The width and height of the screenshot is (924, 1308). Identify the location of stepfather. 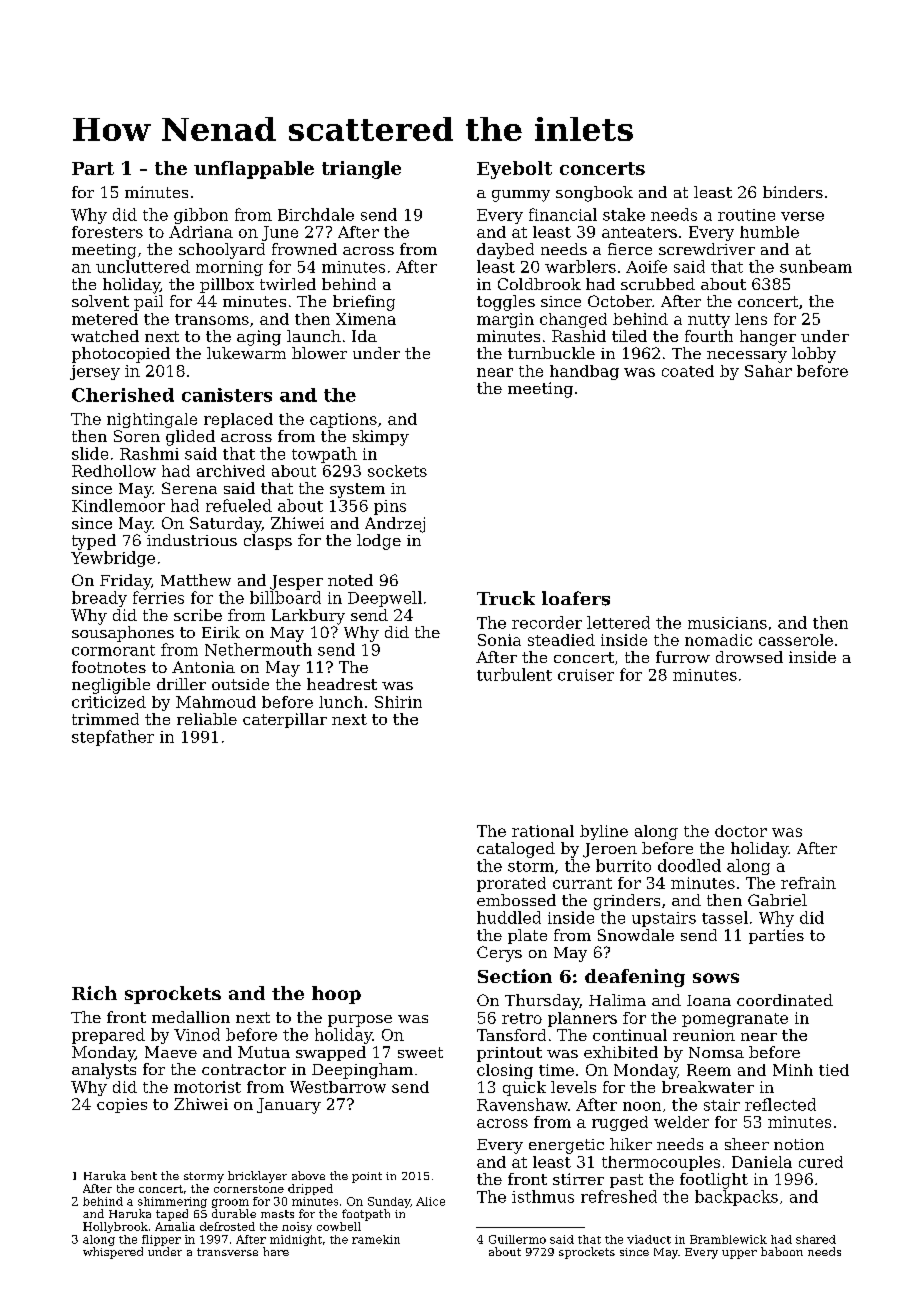
(113, 738).
